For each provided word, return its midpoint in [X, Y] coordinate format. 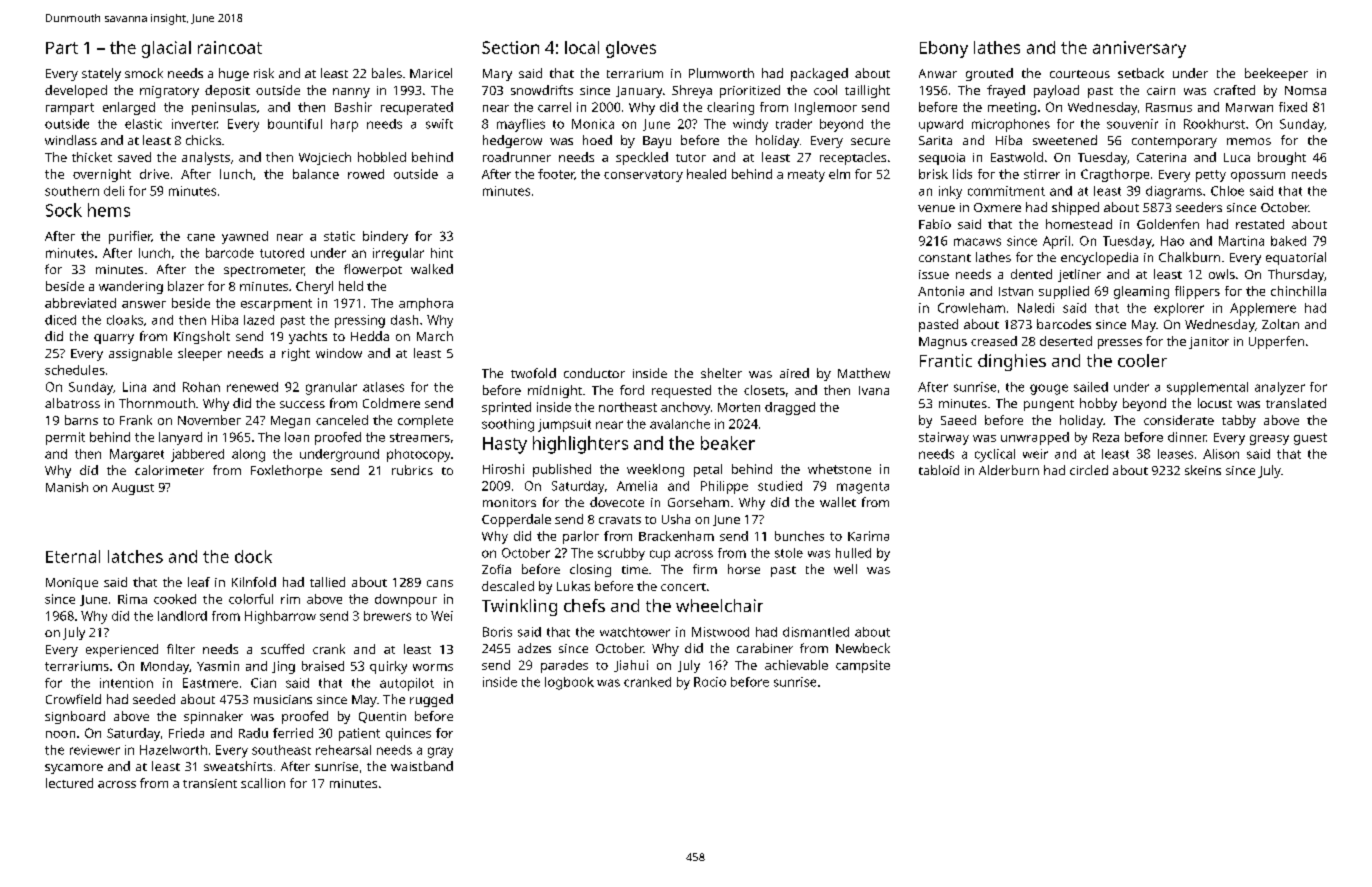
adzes [534, 648]
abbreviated [80, 303]
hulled [853, 553]
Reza [1106, 437]
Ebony [944, 49]
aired [794, 373]
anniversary [1139, 49]
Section [510, 47]
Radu [253, 733]
